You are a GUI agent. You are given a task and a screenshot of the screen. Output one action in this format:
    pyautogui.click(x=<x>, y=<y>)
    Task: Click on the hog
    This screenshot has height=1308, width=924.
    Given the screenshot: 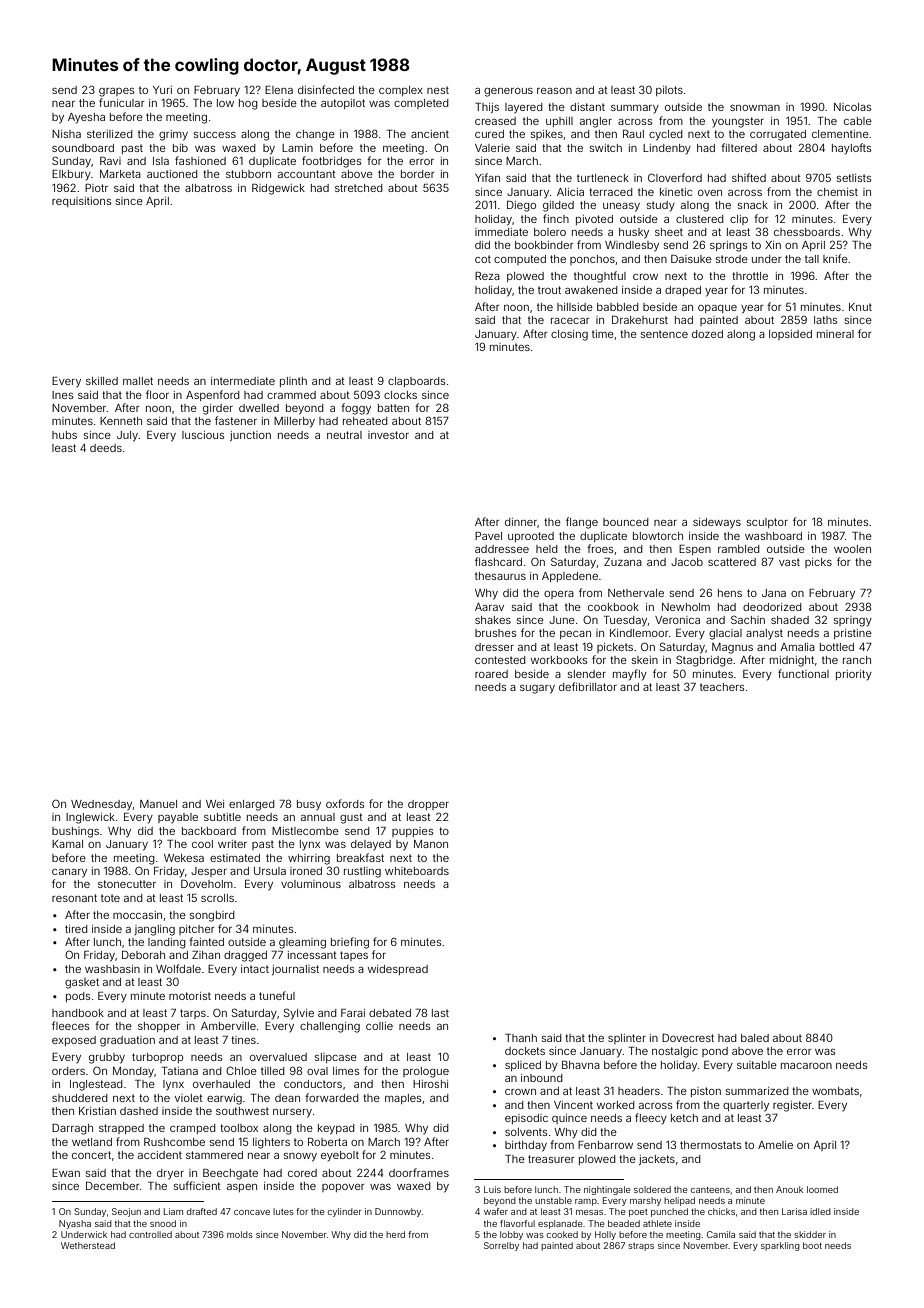 What is the action you would take?
    pyautogui.click(x=248, y=104)
